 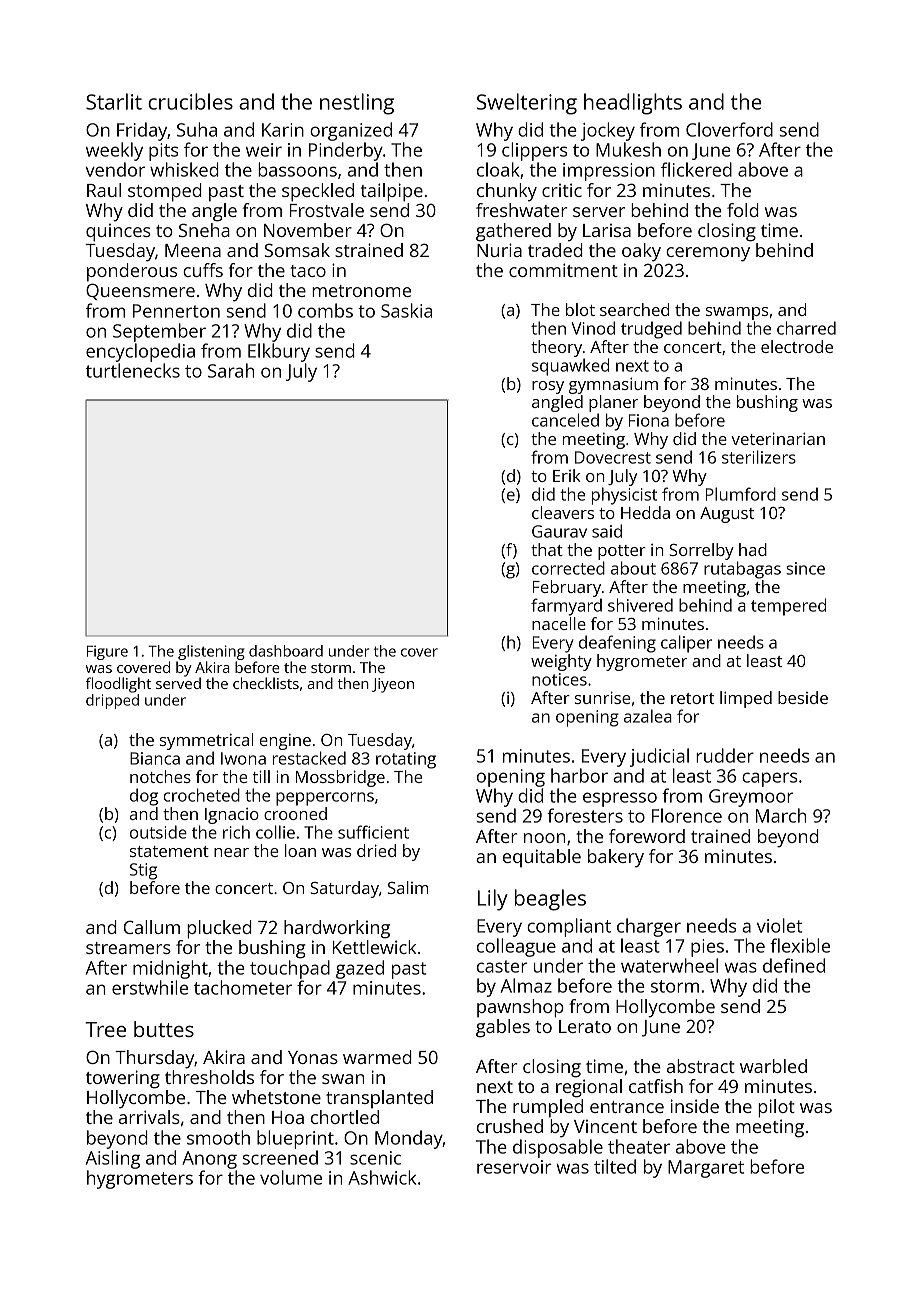 What do you see at coordinates (613, 385) in the screenshot?
I see `gymnasium` at bounding box center [613, 385].
